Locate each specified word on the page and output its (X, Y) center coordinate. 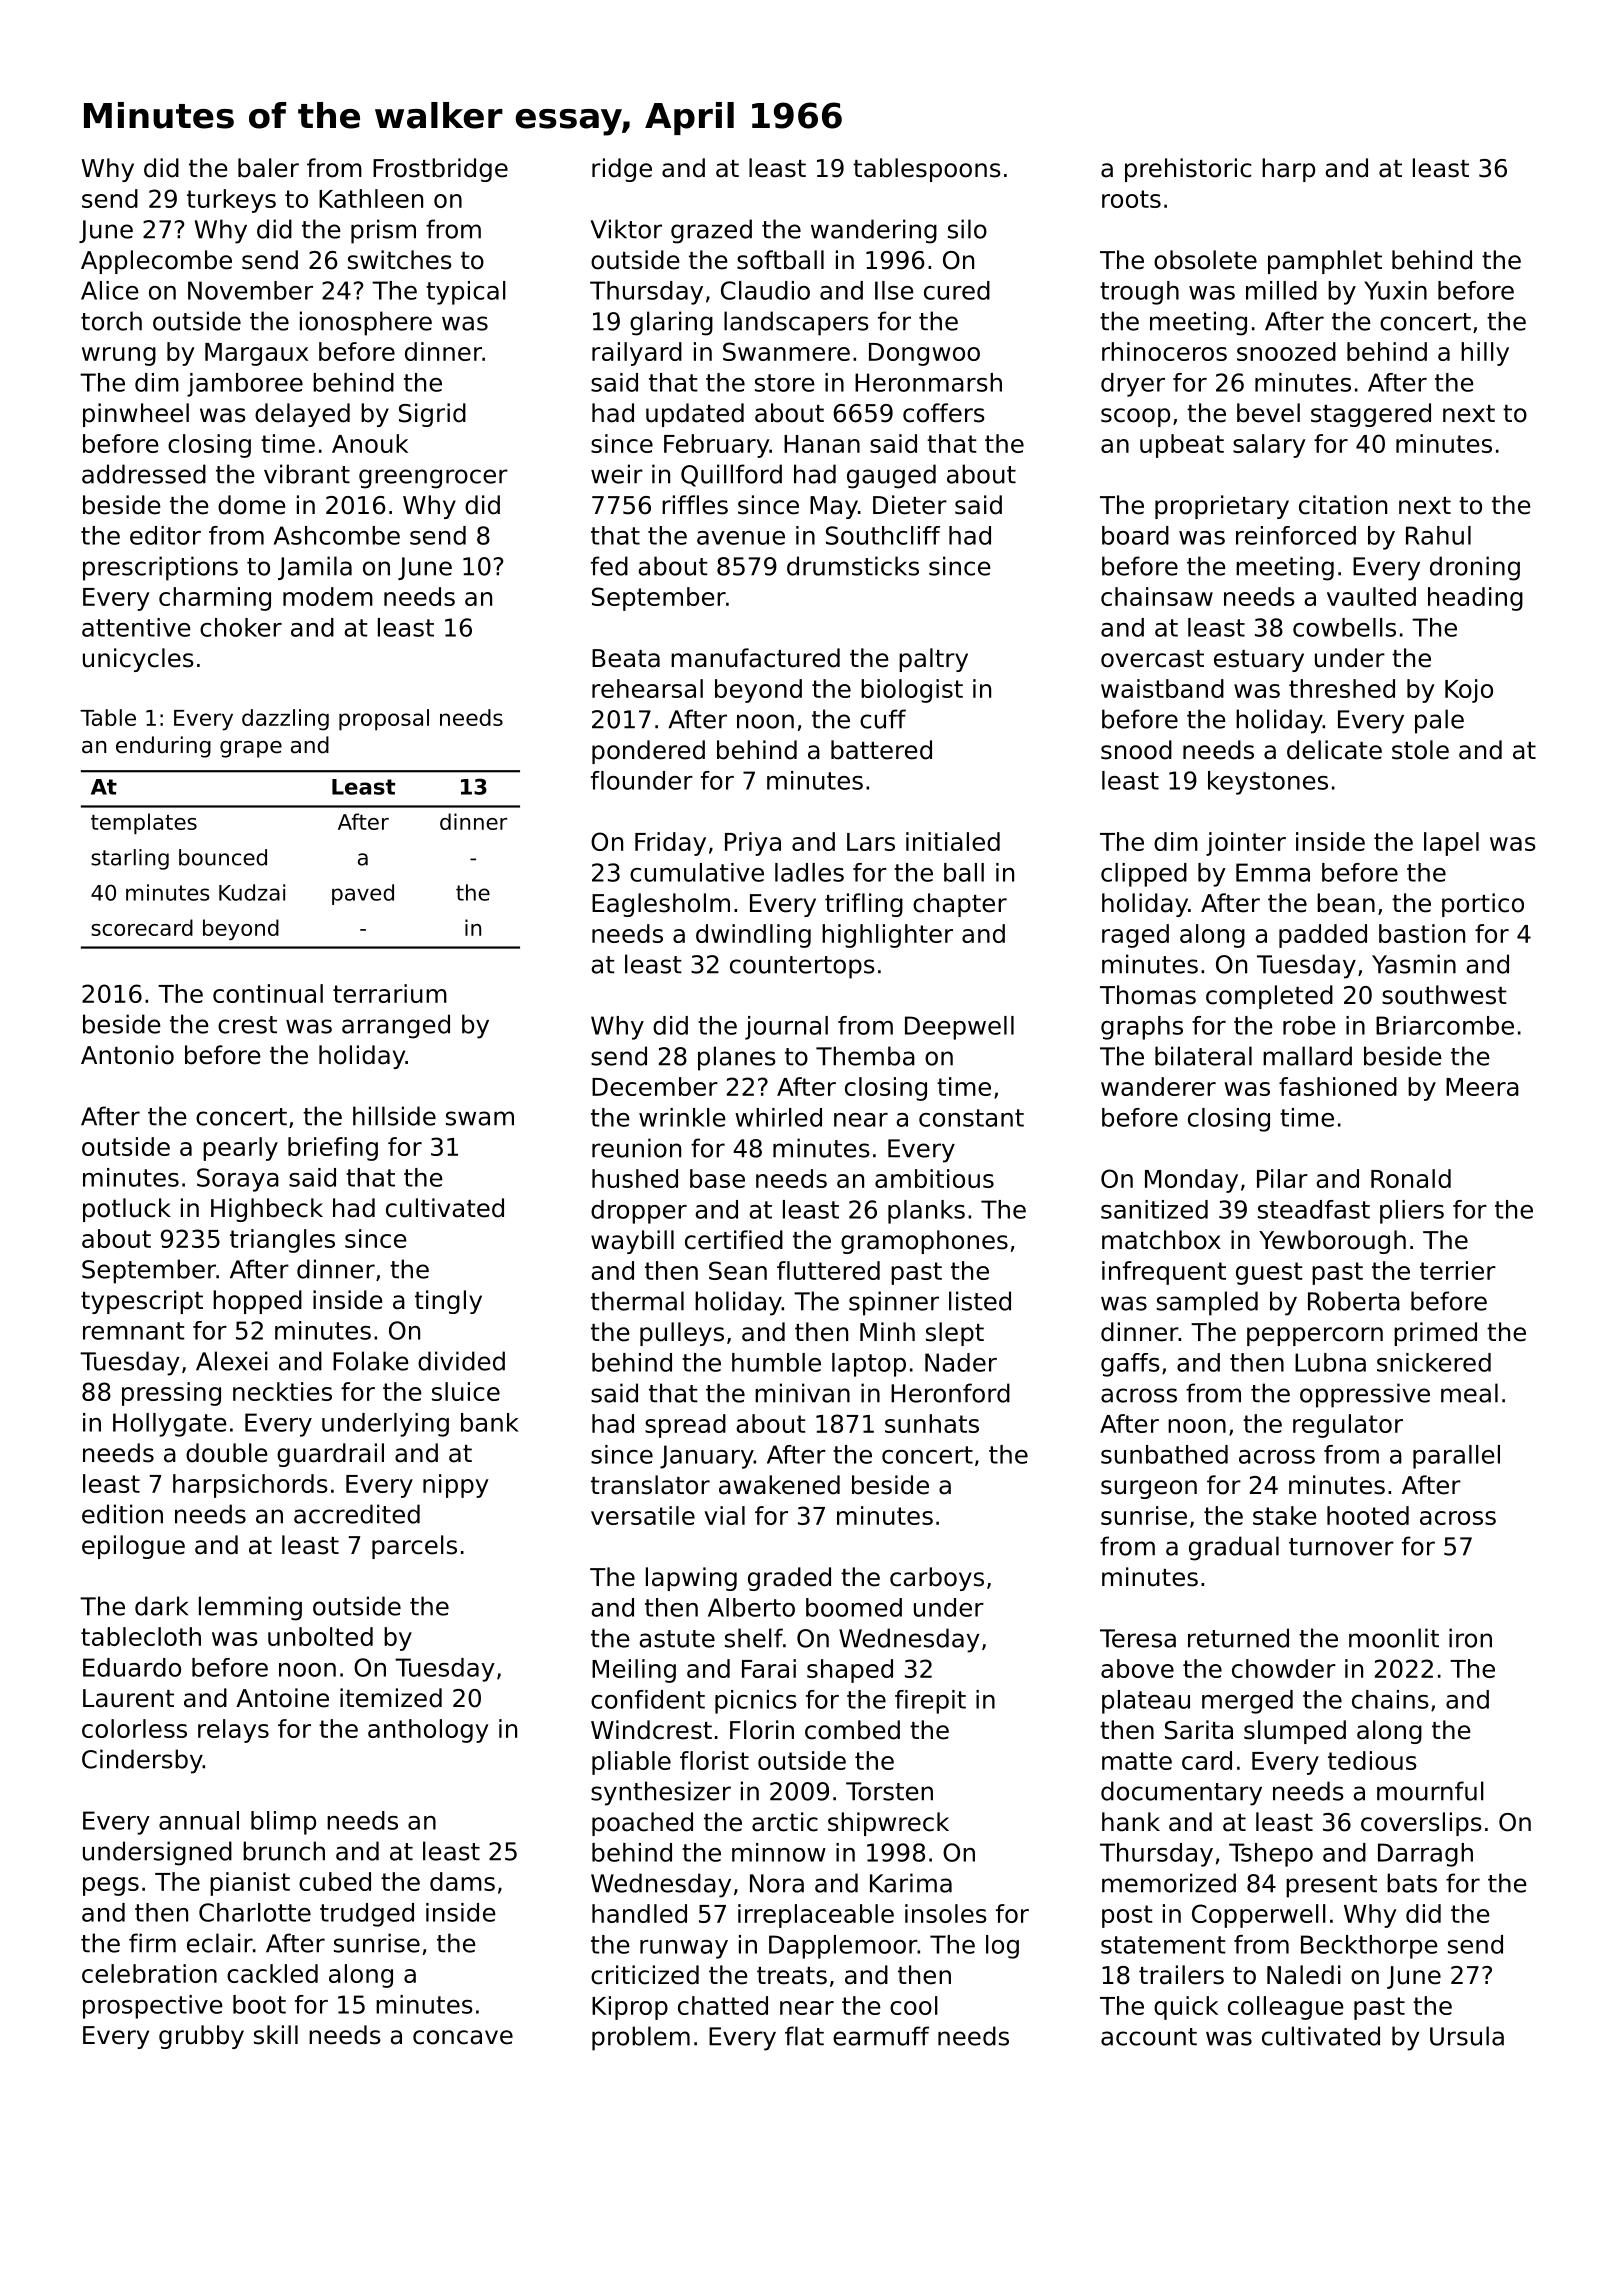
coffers (944, 413)
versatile (643, 1515)
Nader (961, 1362)
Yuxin (1396, 290)
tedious (1372, 1760)
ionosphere (366, 323)
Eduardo (132, 1667)
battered (881, 750)
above (1137, 1668)
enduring (163, 747)
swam (480, 1118)
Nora (777, 1883)
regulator (1348, 1426)
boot (259, 2004)
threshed (1342, 688)
